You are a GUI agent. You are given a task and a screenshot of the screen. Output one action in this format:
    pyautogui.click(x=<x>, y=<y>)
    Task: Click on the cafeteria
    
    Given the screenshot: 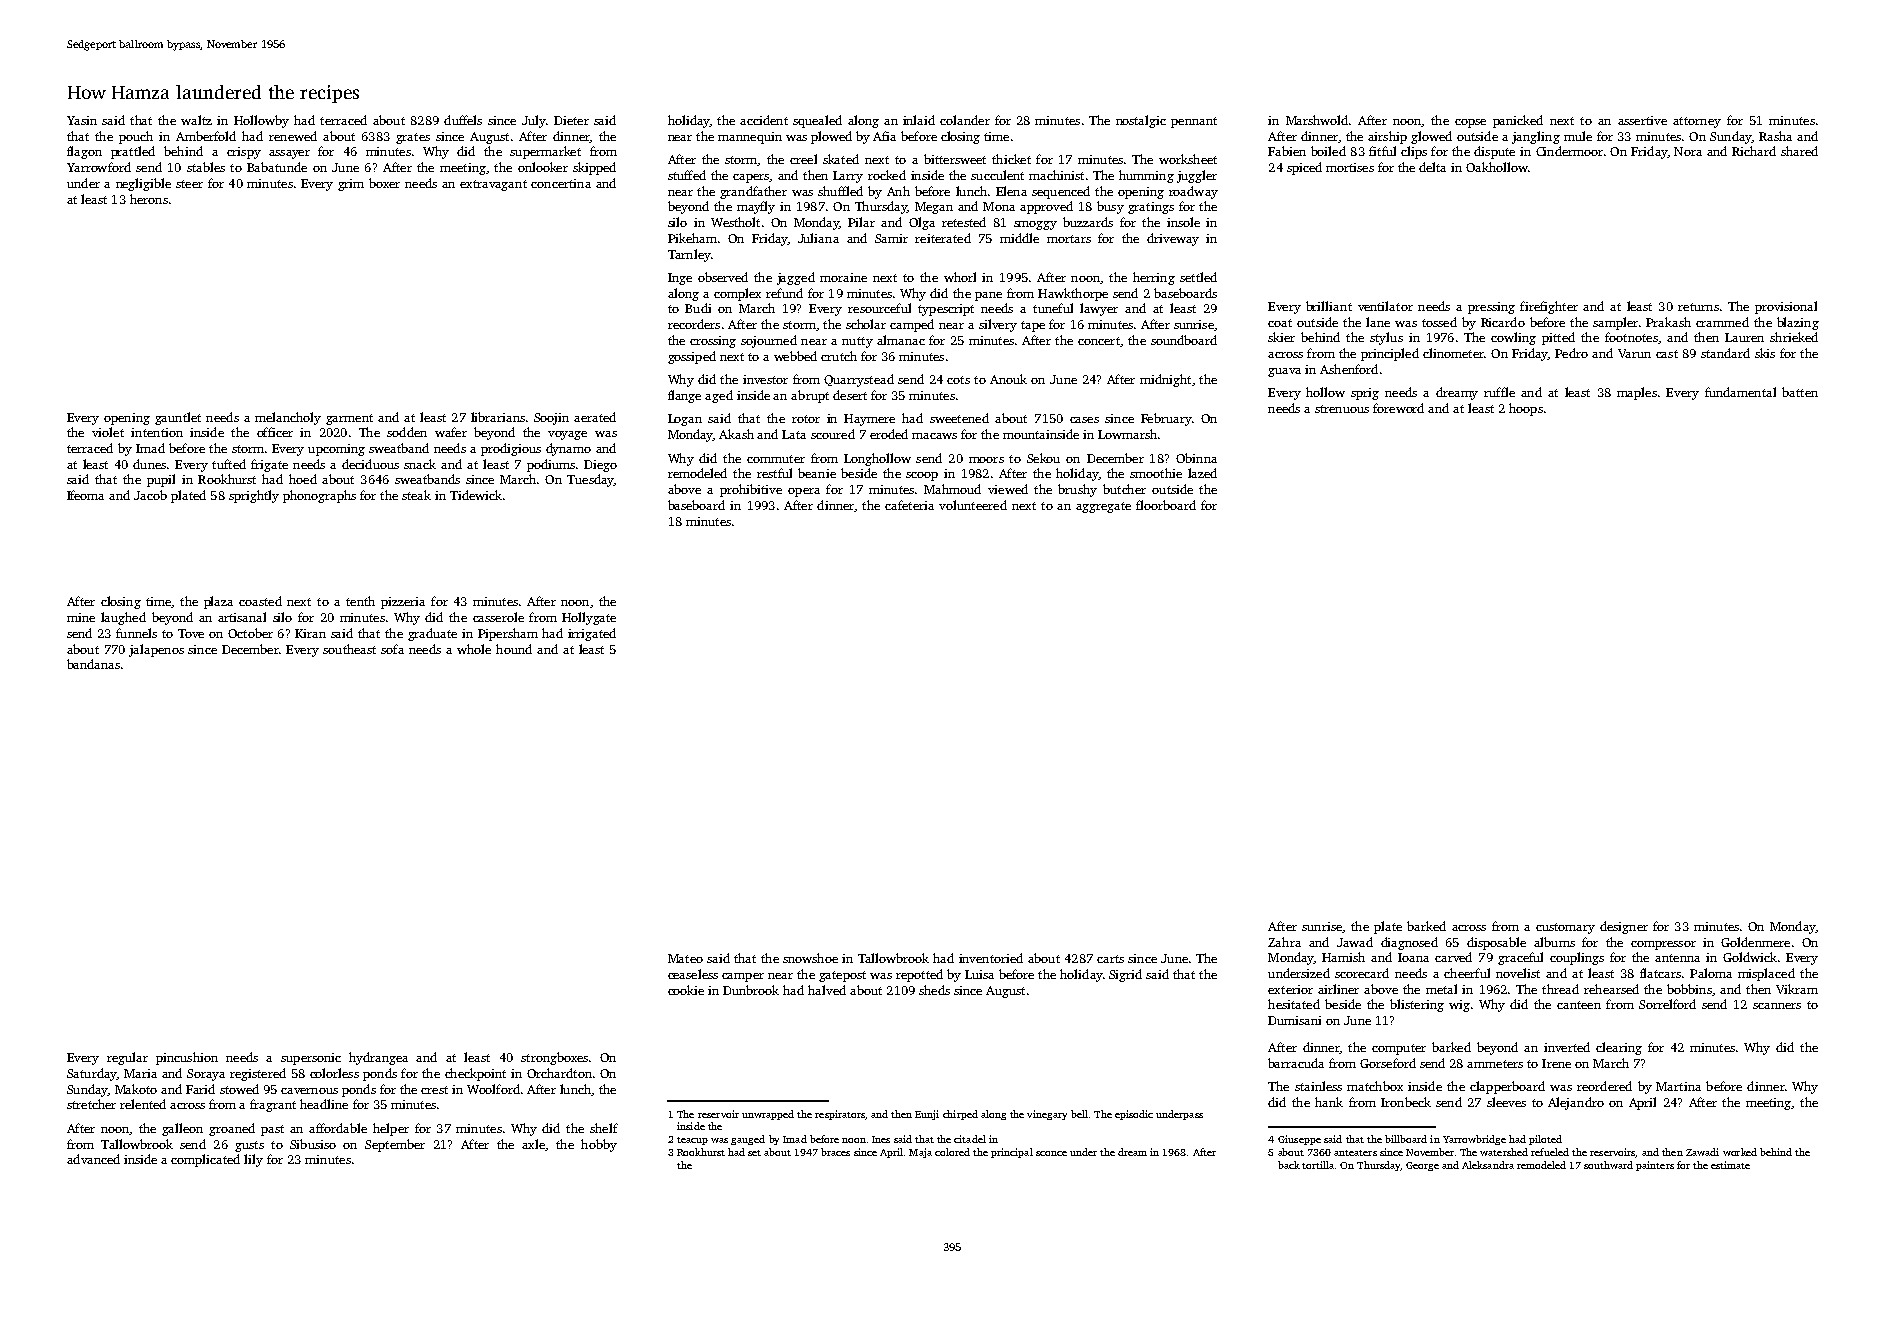 What is the action you would take?
    pyautogui.click(x=909, y=505)
